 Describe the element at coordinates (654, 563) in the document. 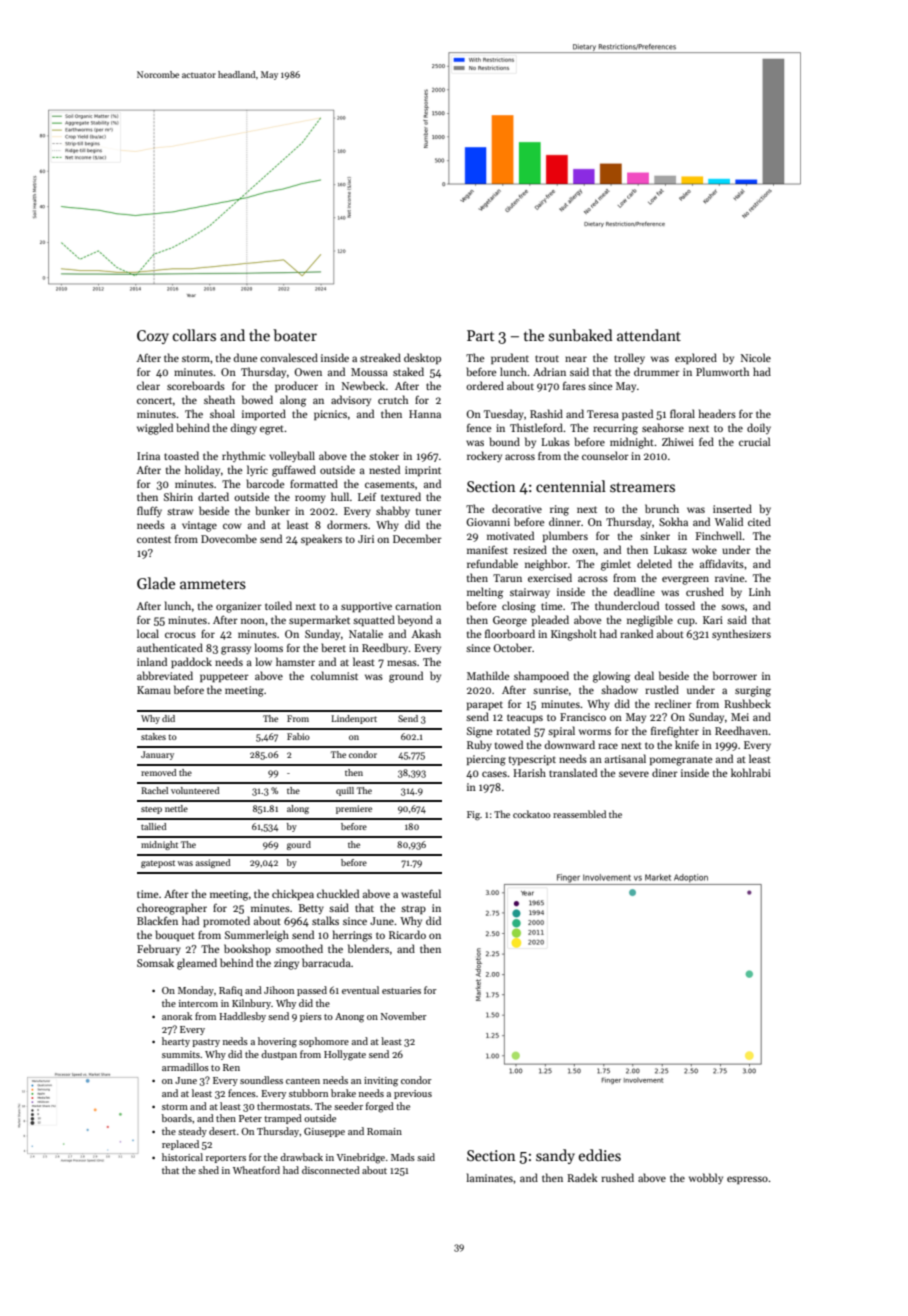

I see `deleted` at that location.
